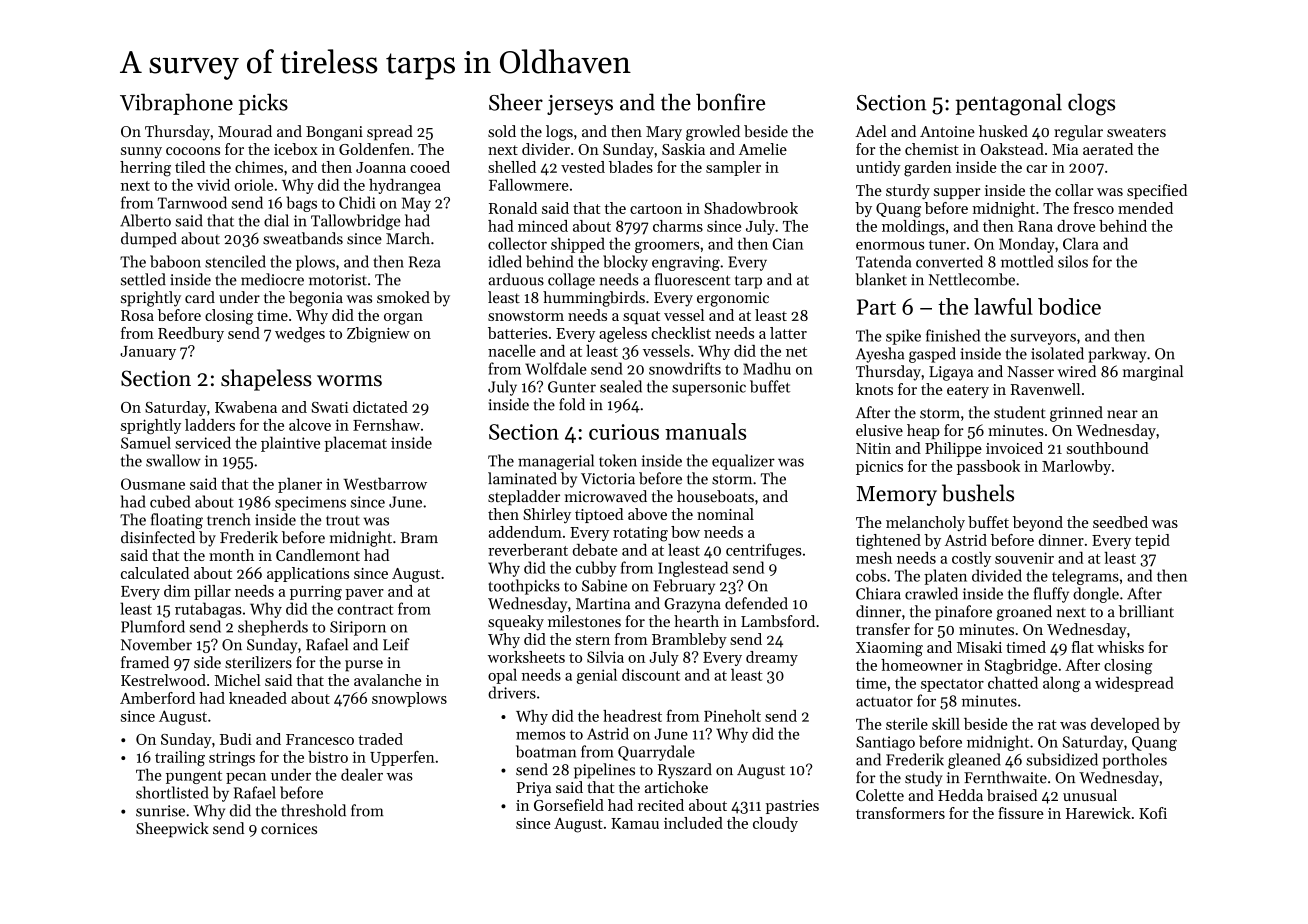  Describe the element at coordinates (1136, 132) in the screenshot. I see `sweaters` at that location.
